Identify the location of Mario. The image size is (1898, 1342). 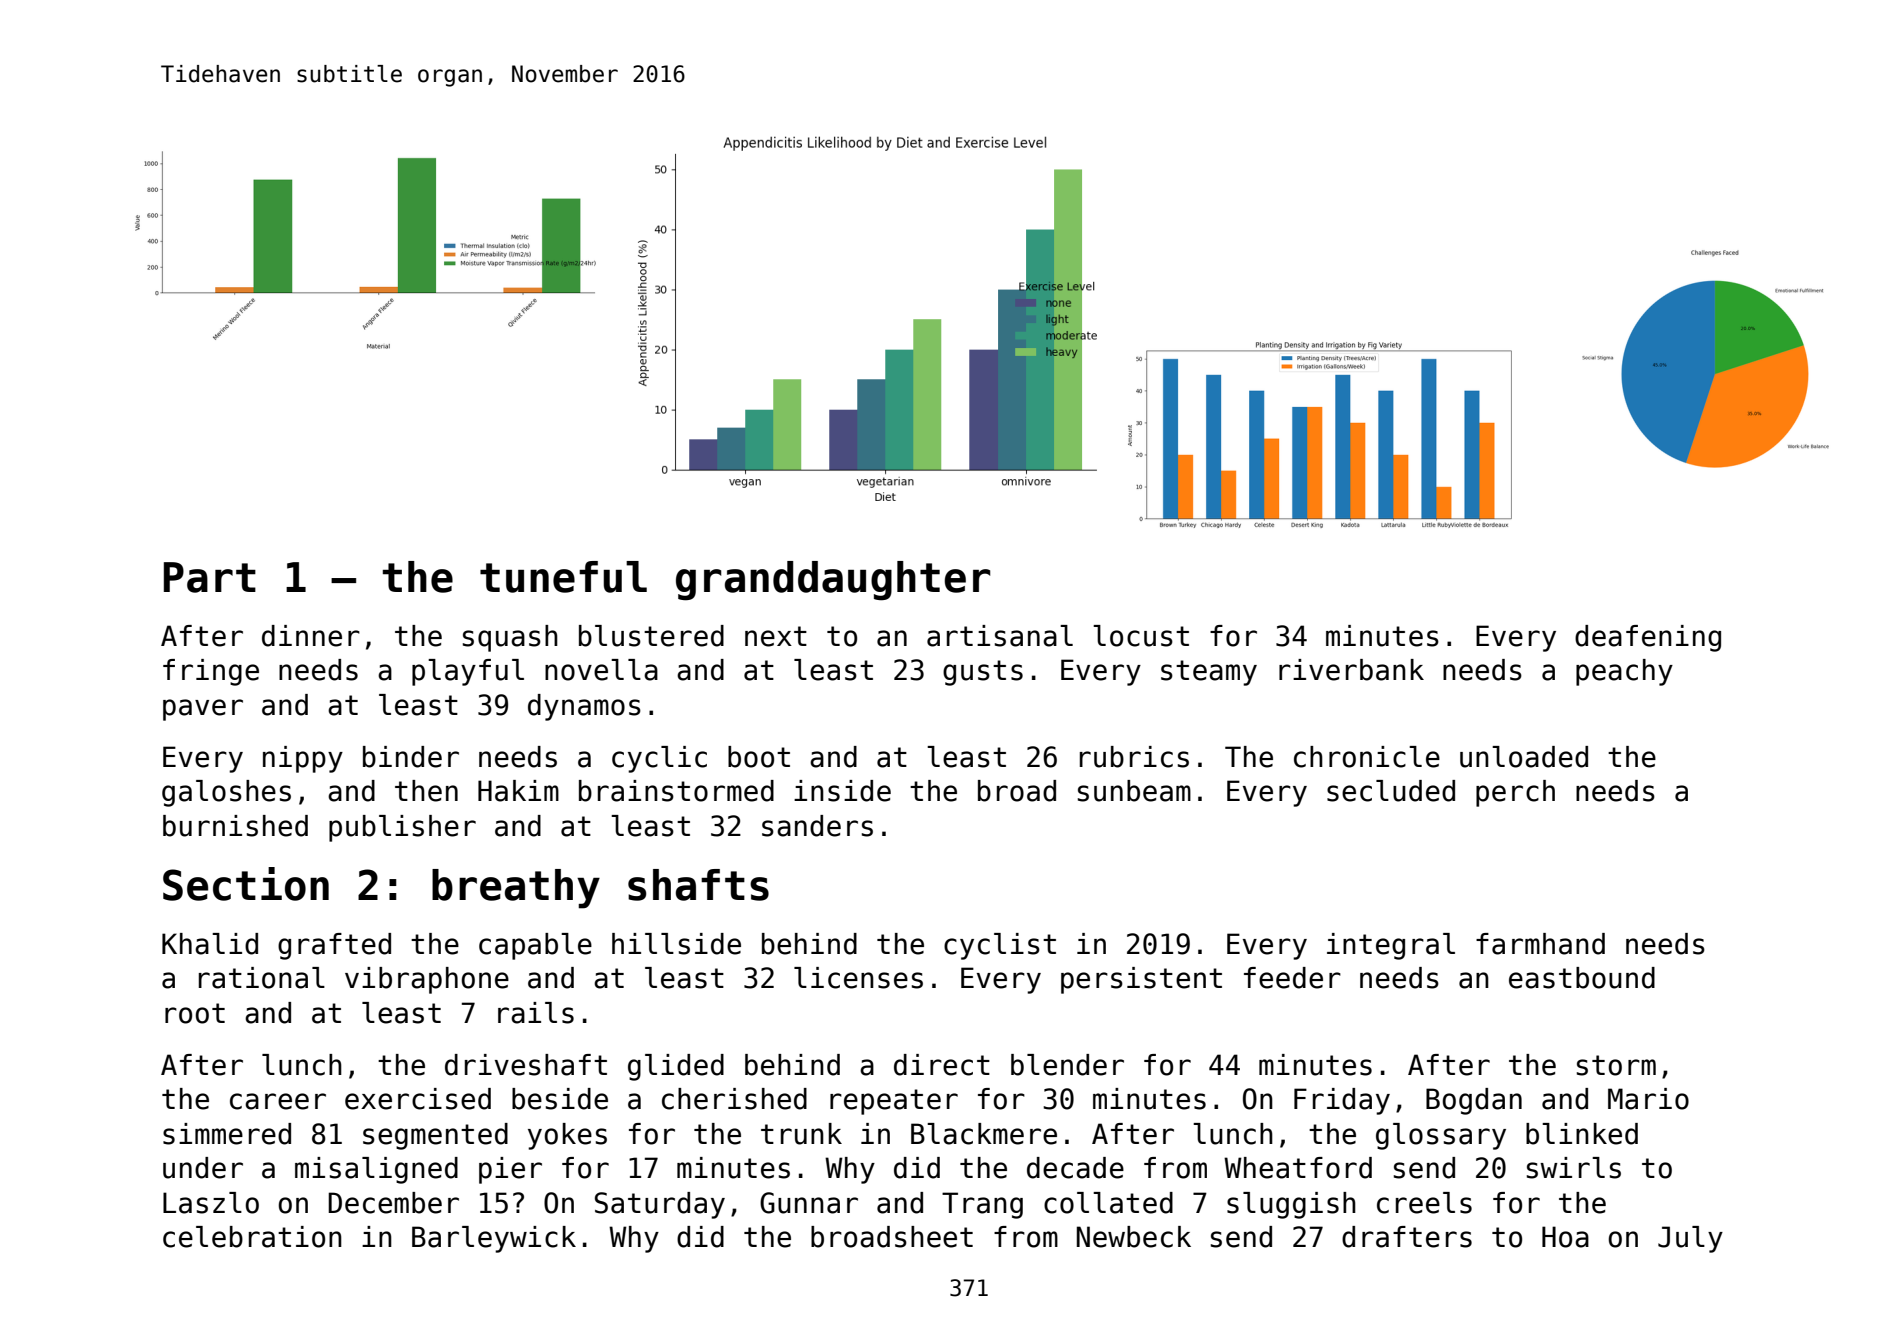
(1648, 1099).
